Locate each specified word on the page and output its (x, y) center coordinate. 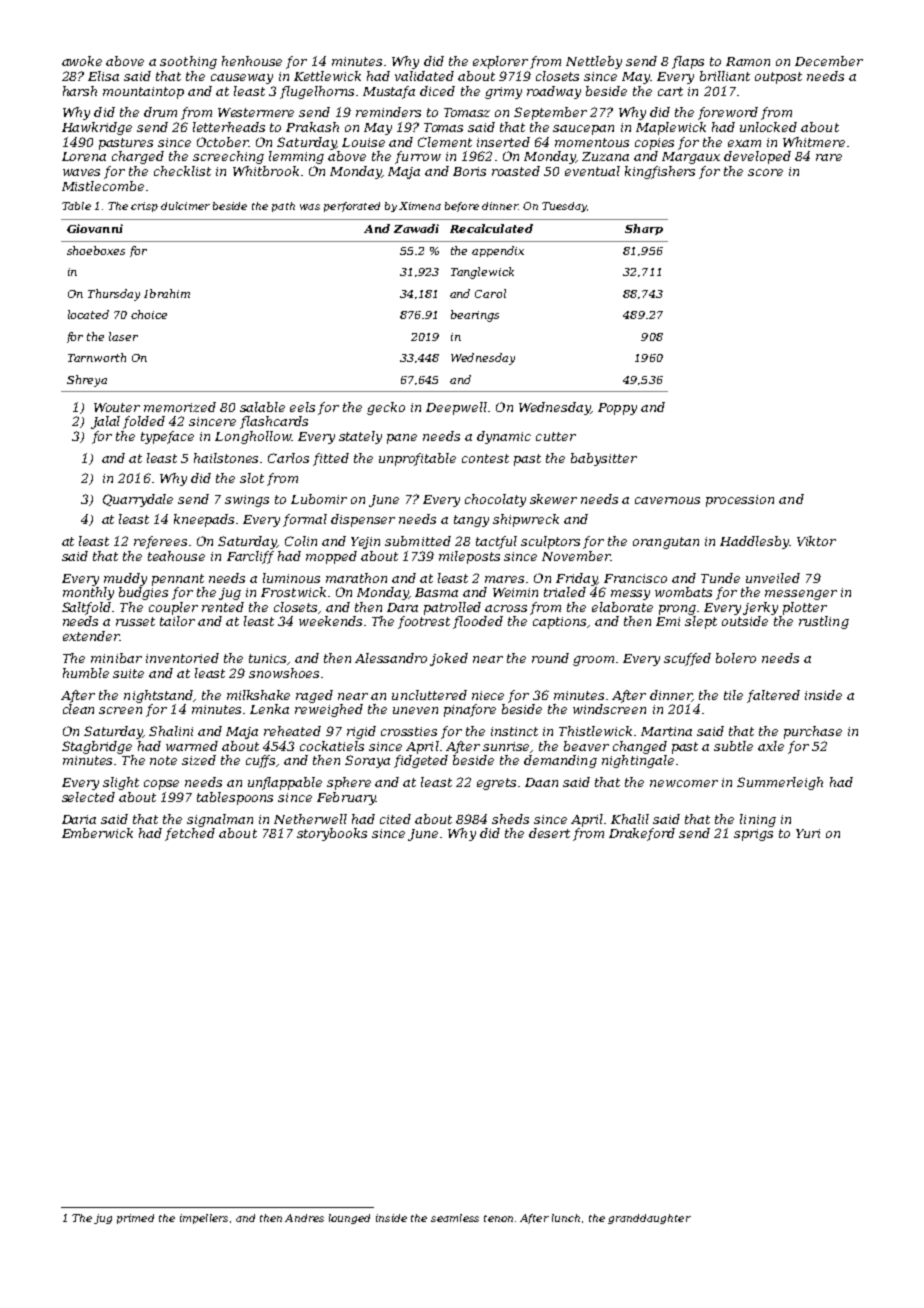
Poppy (617, 409)
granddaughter (649, 1219)
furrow (418, 157)
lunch (566, 1218)
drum (160, 112)
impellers (204, 1219)
